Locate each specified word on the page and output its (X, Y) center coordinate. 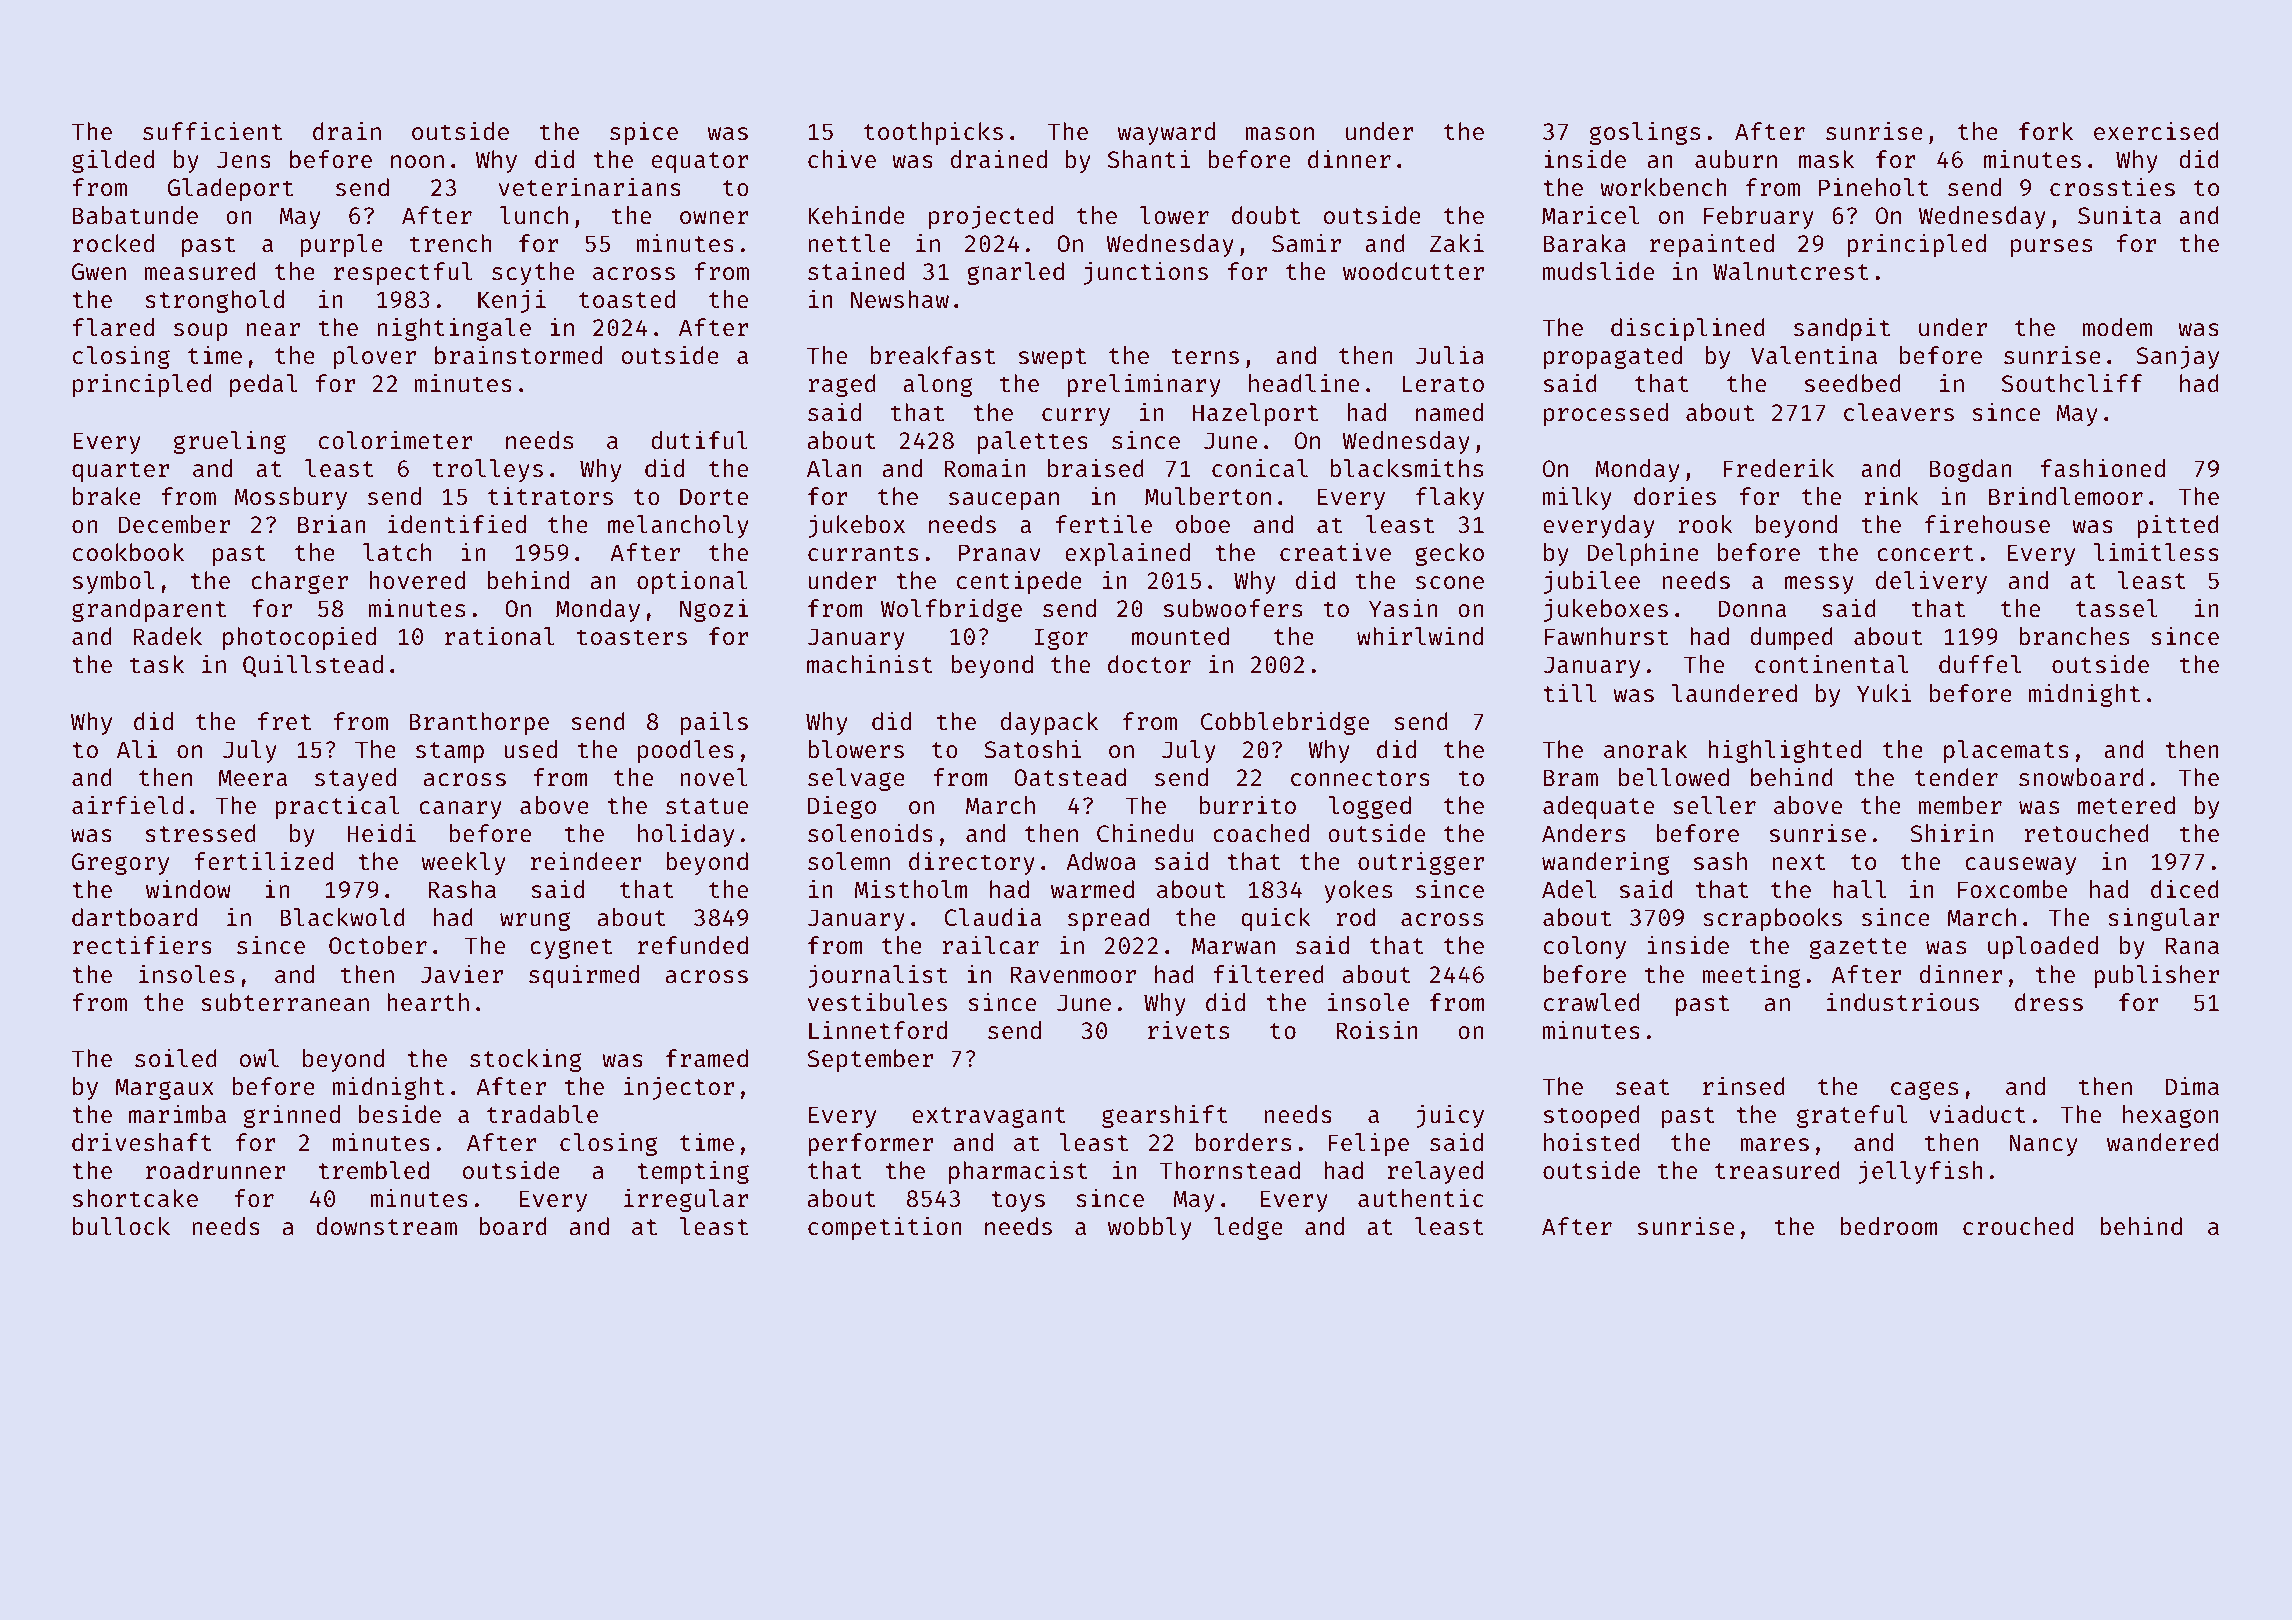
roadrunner (215, 1170)
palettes (1033, 442)
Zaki (1457, 242)
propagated (1613, 357)
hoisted (1592, 1141)
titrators (550, 495)
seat (1643, 1087)
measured (200, 271)
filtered (1268, 973)
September (870, 1060)
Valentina (1814, 354)
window (188, 888)
